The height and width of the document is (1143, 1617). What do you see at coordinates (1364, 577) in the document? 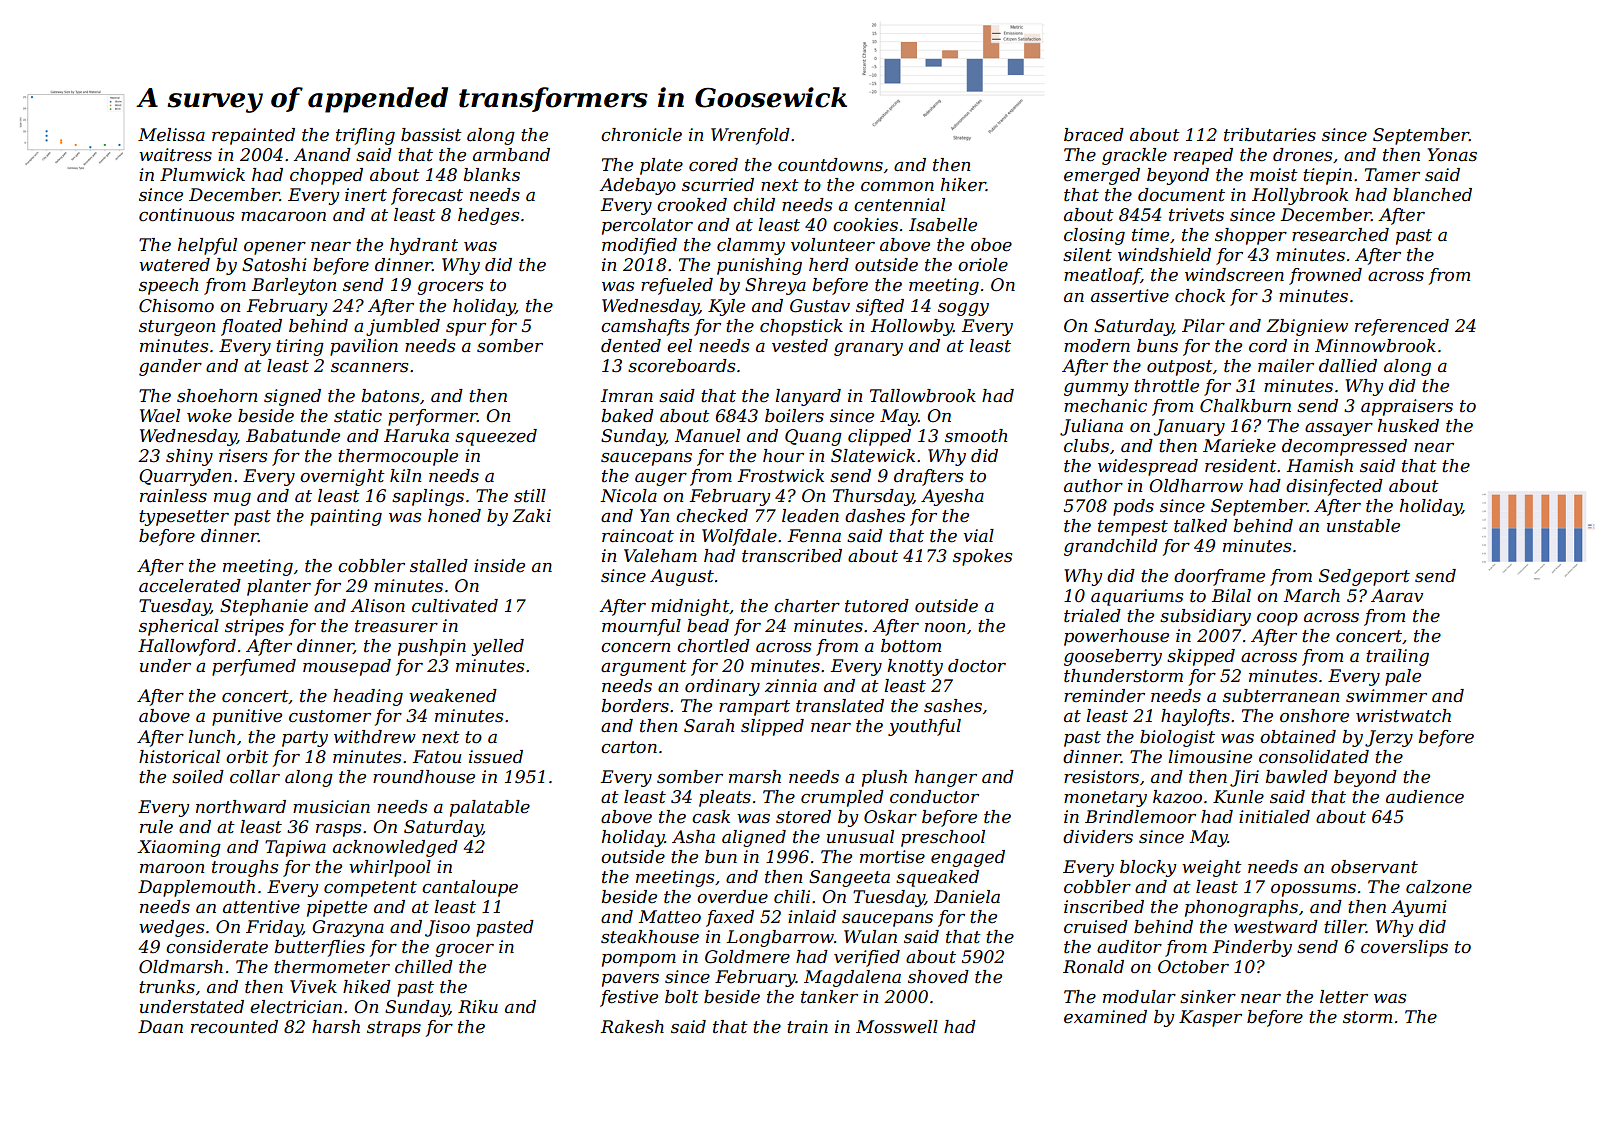
I see `Sedgeport` at bounding box center [1364, 577].
